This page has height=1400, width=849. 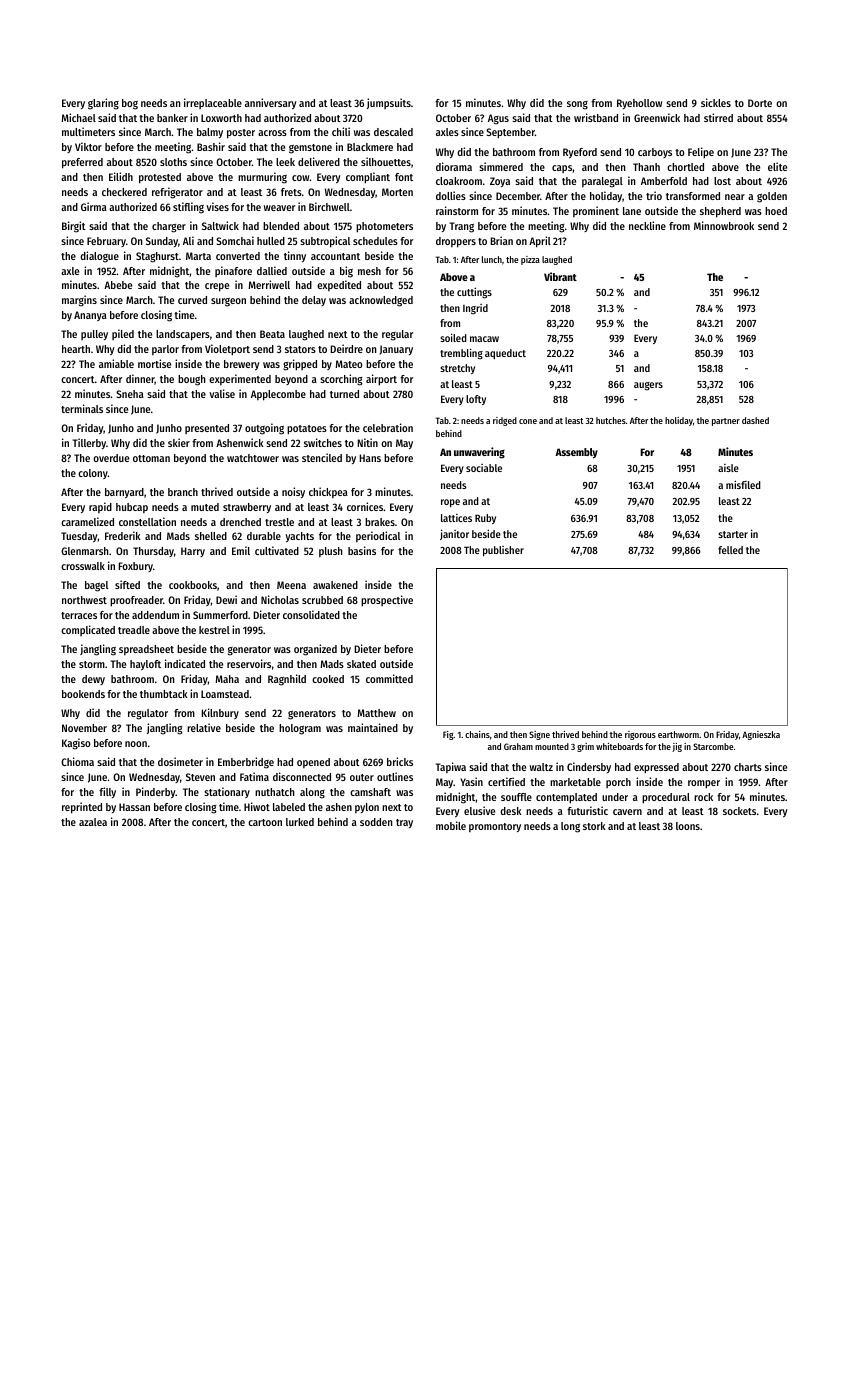 What do you see at coordinates (484, 468) in the page?
I see `sociable` at bounding box center [484, 468].
